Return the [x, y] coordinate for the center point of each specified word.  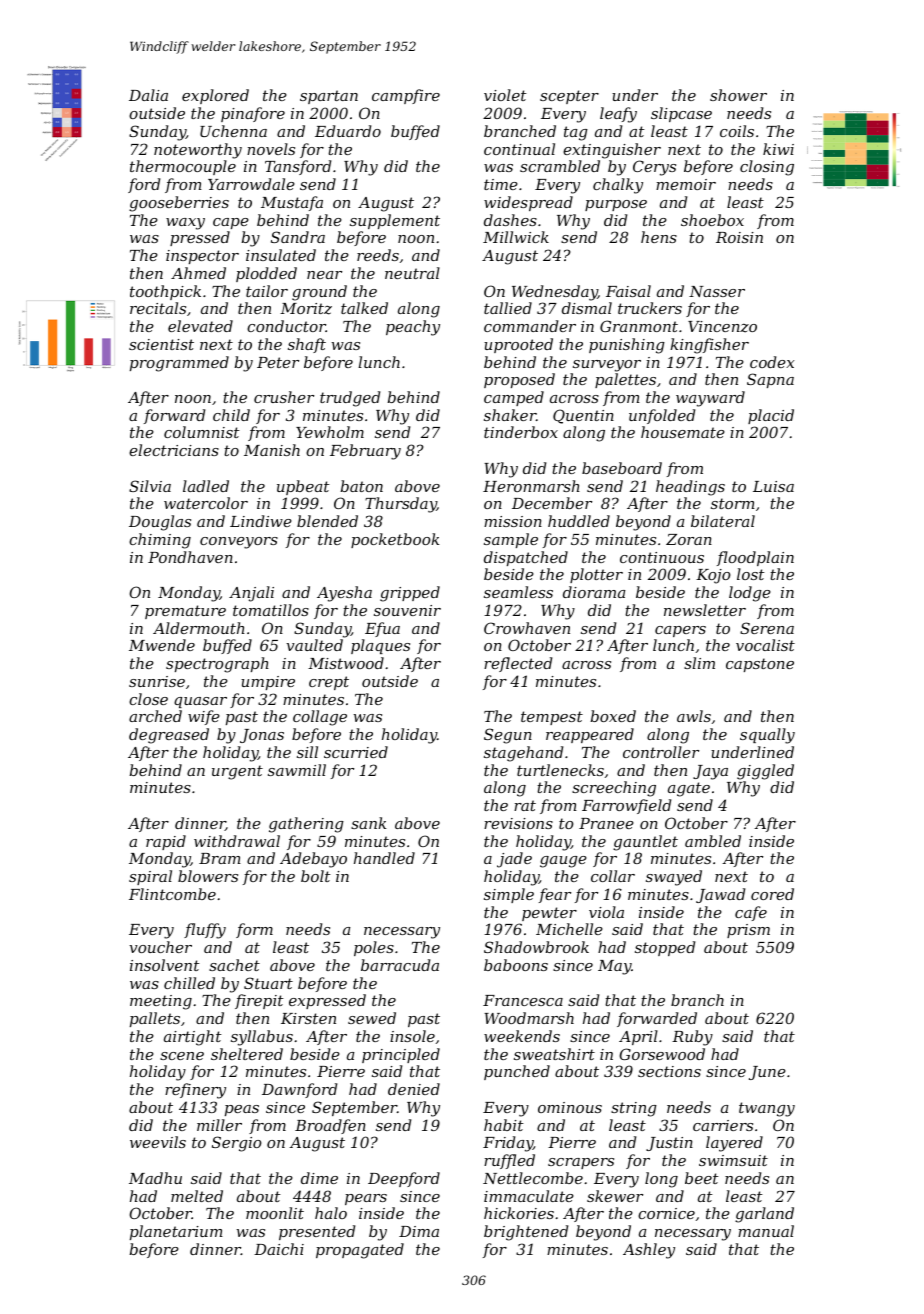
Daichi [279, 1249]
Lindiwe [261, 521]
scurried [356, 752]
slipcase [681, 114]
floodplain [755, 558]
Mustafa [292, 203]
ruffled [509, 1161]
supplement [395, 221]
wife [204, 717]
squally [767, 736]
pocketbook [395, 540]
